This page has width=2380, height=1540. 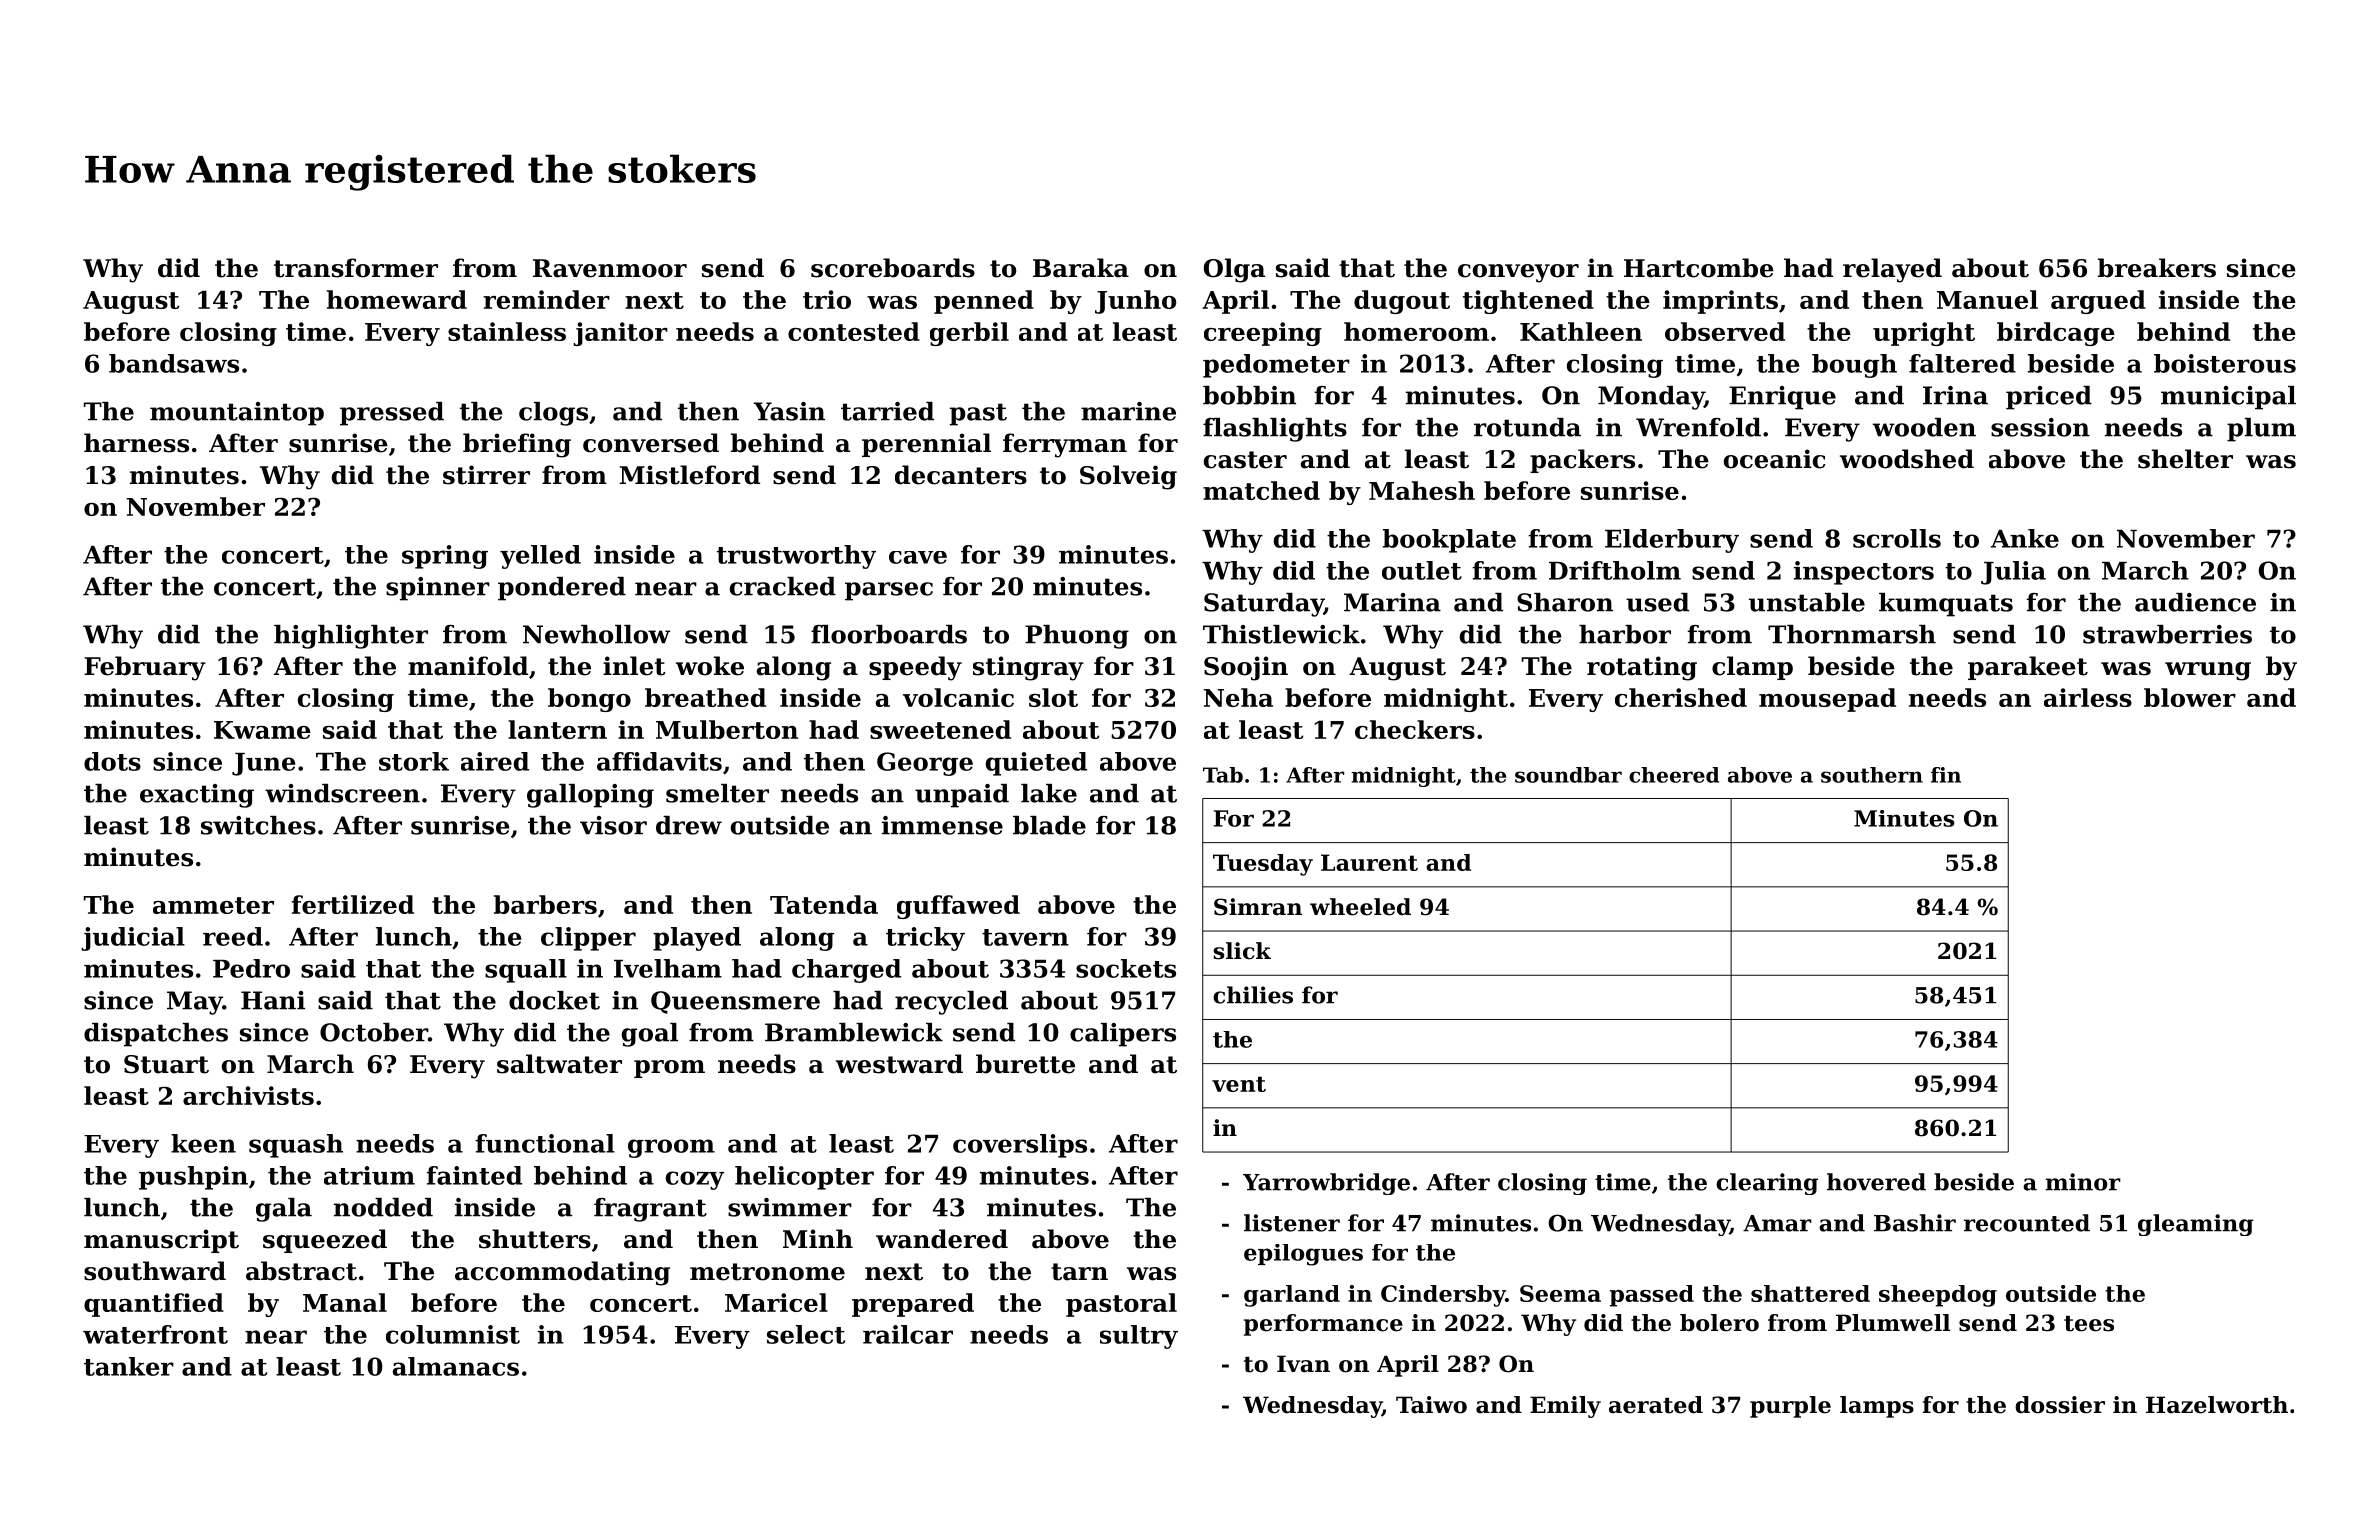 I want to click on archivists, so click(x=248, y=1095).
